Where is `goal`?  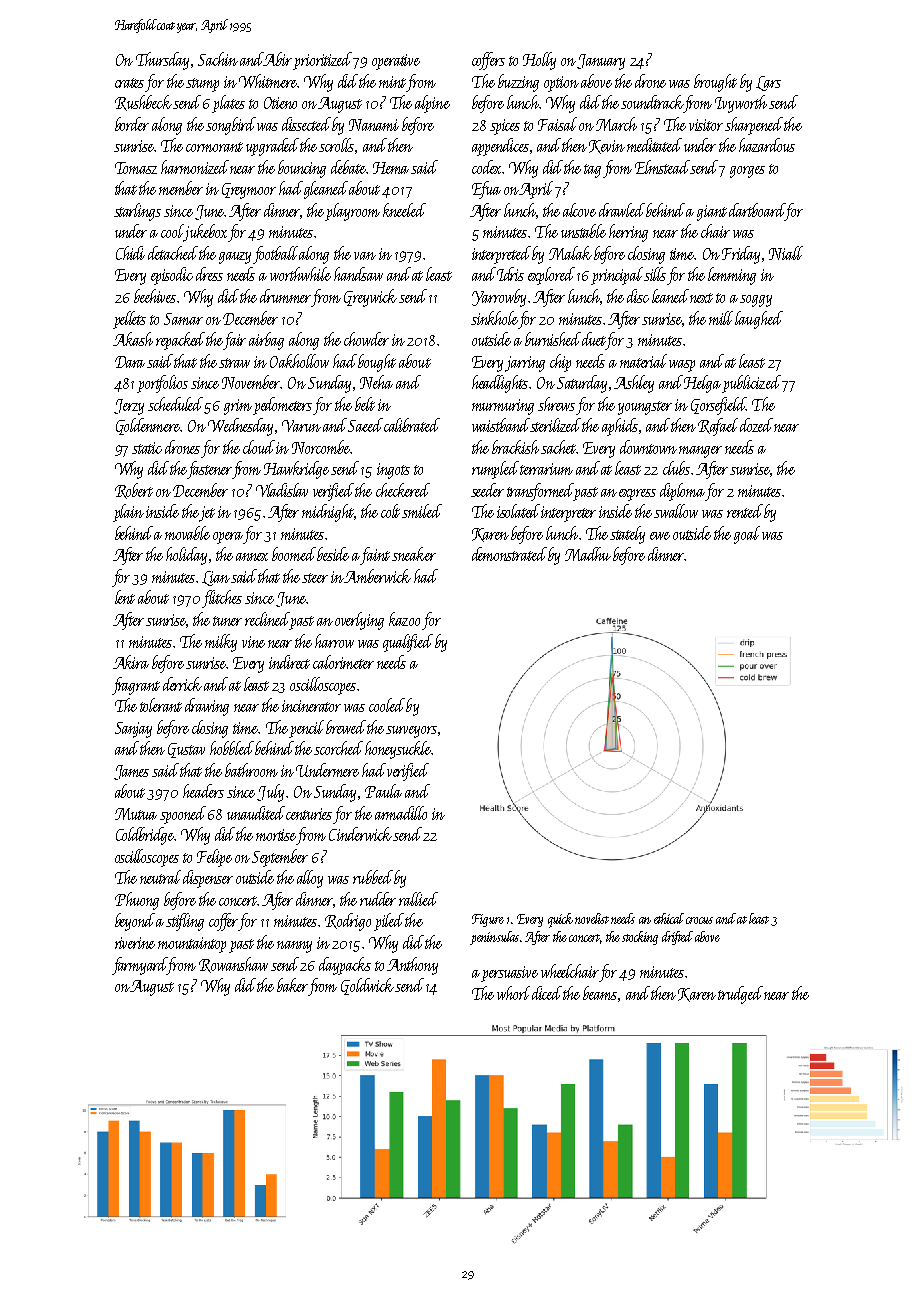
goal is located at coordinates (747, 535).
